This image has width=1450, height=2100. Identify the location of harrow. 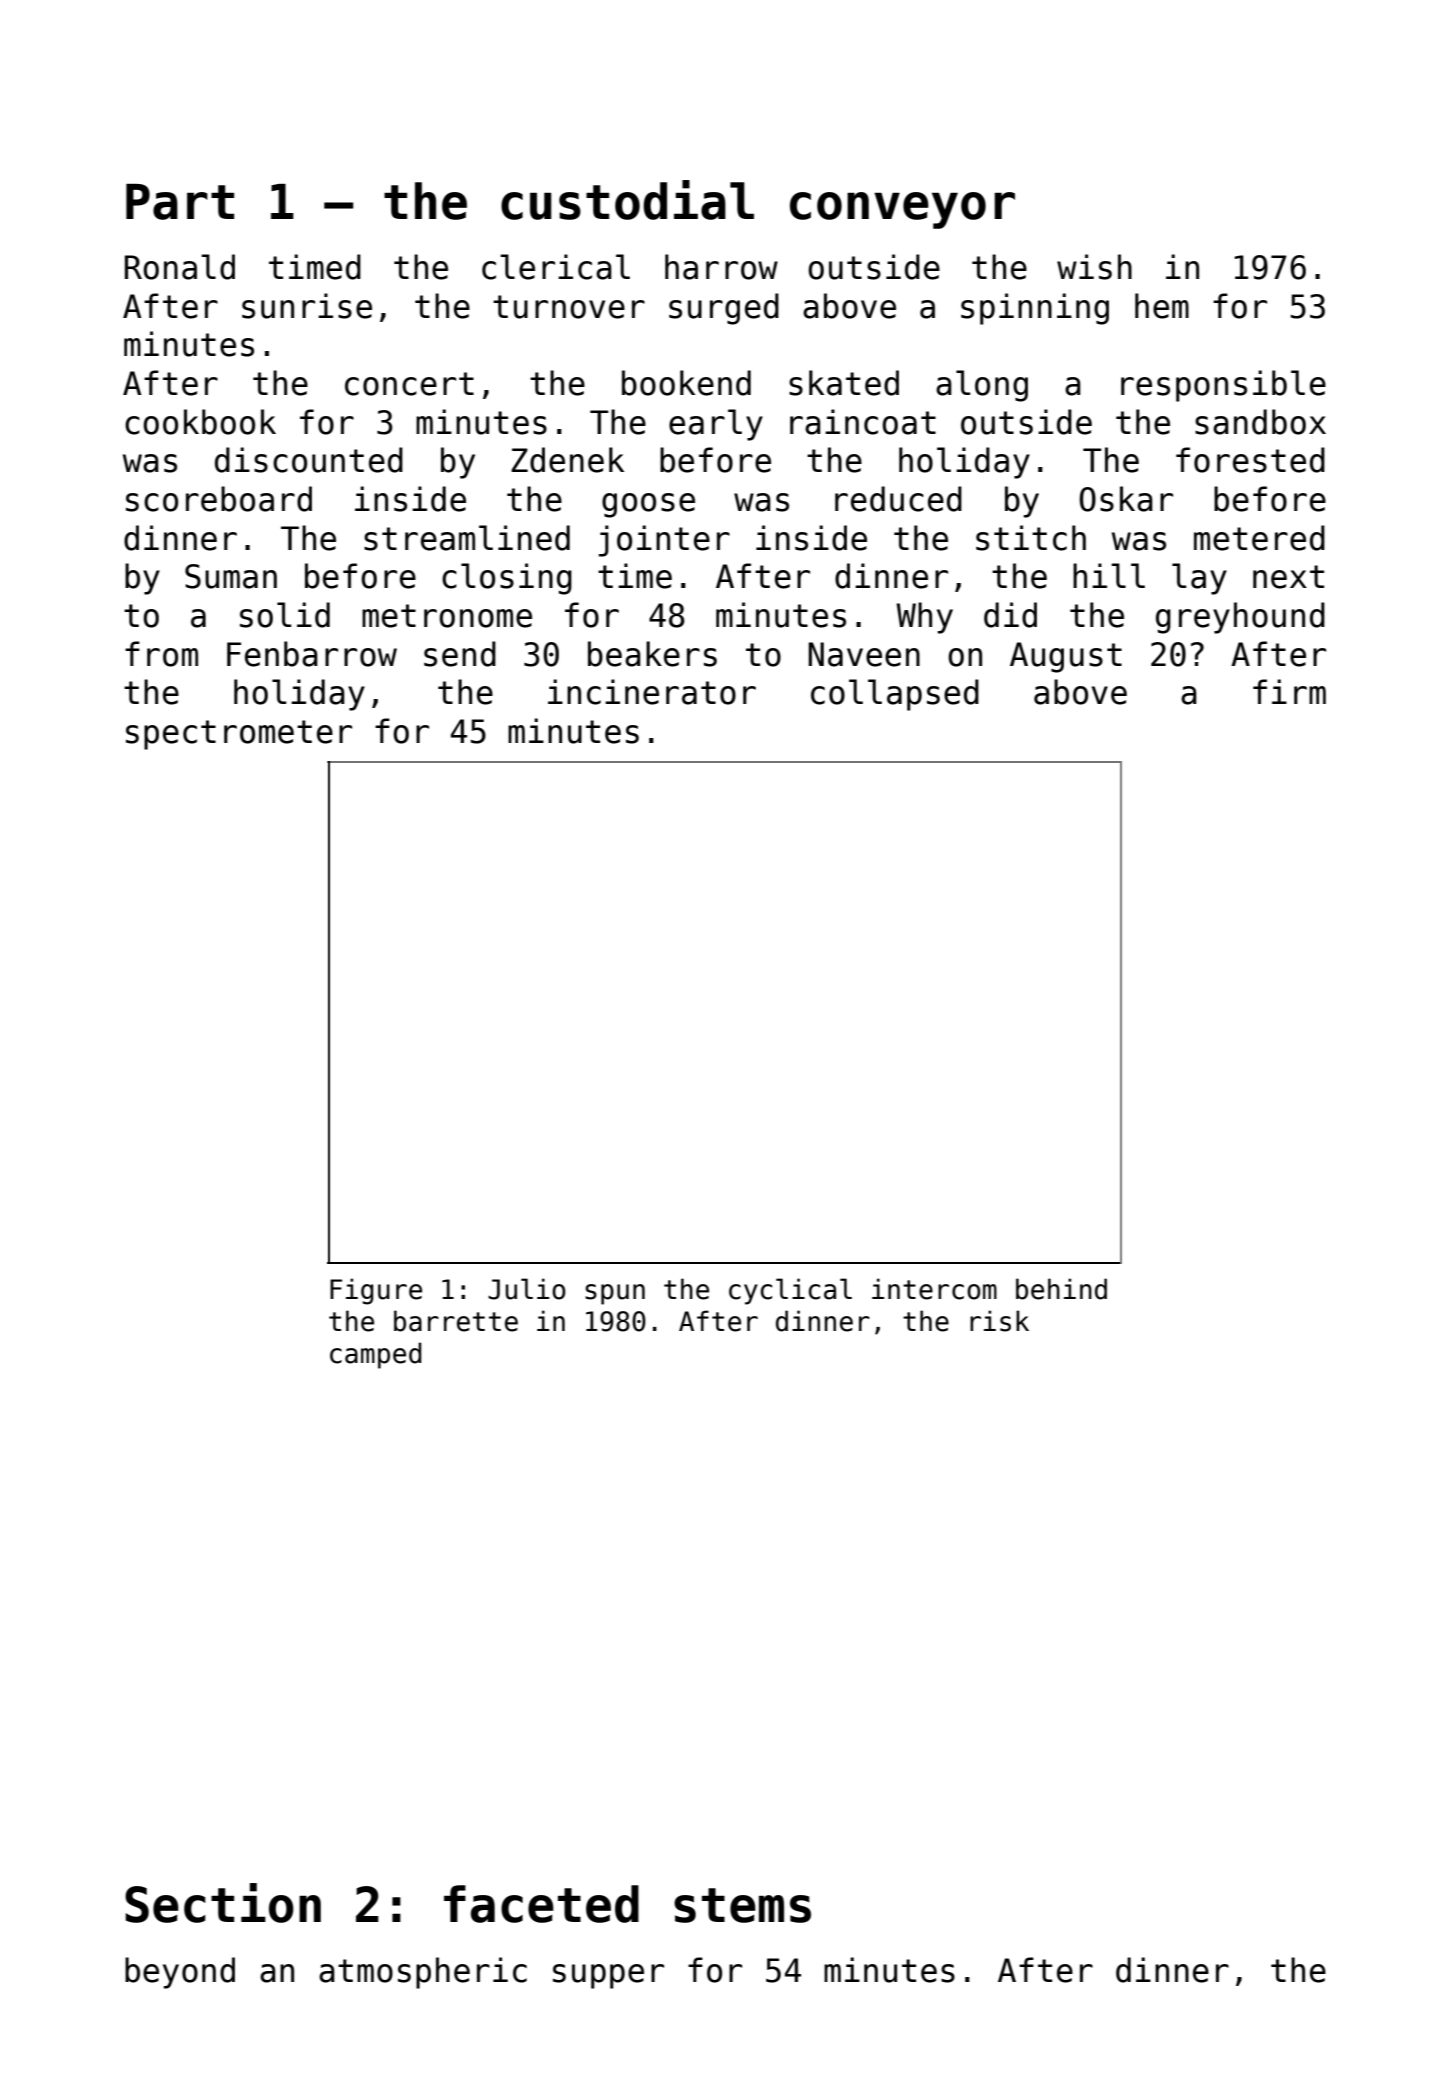
(721, 267).
